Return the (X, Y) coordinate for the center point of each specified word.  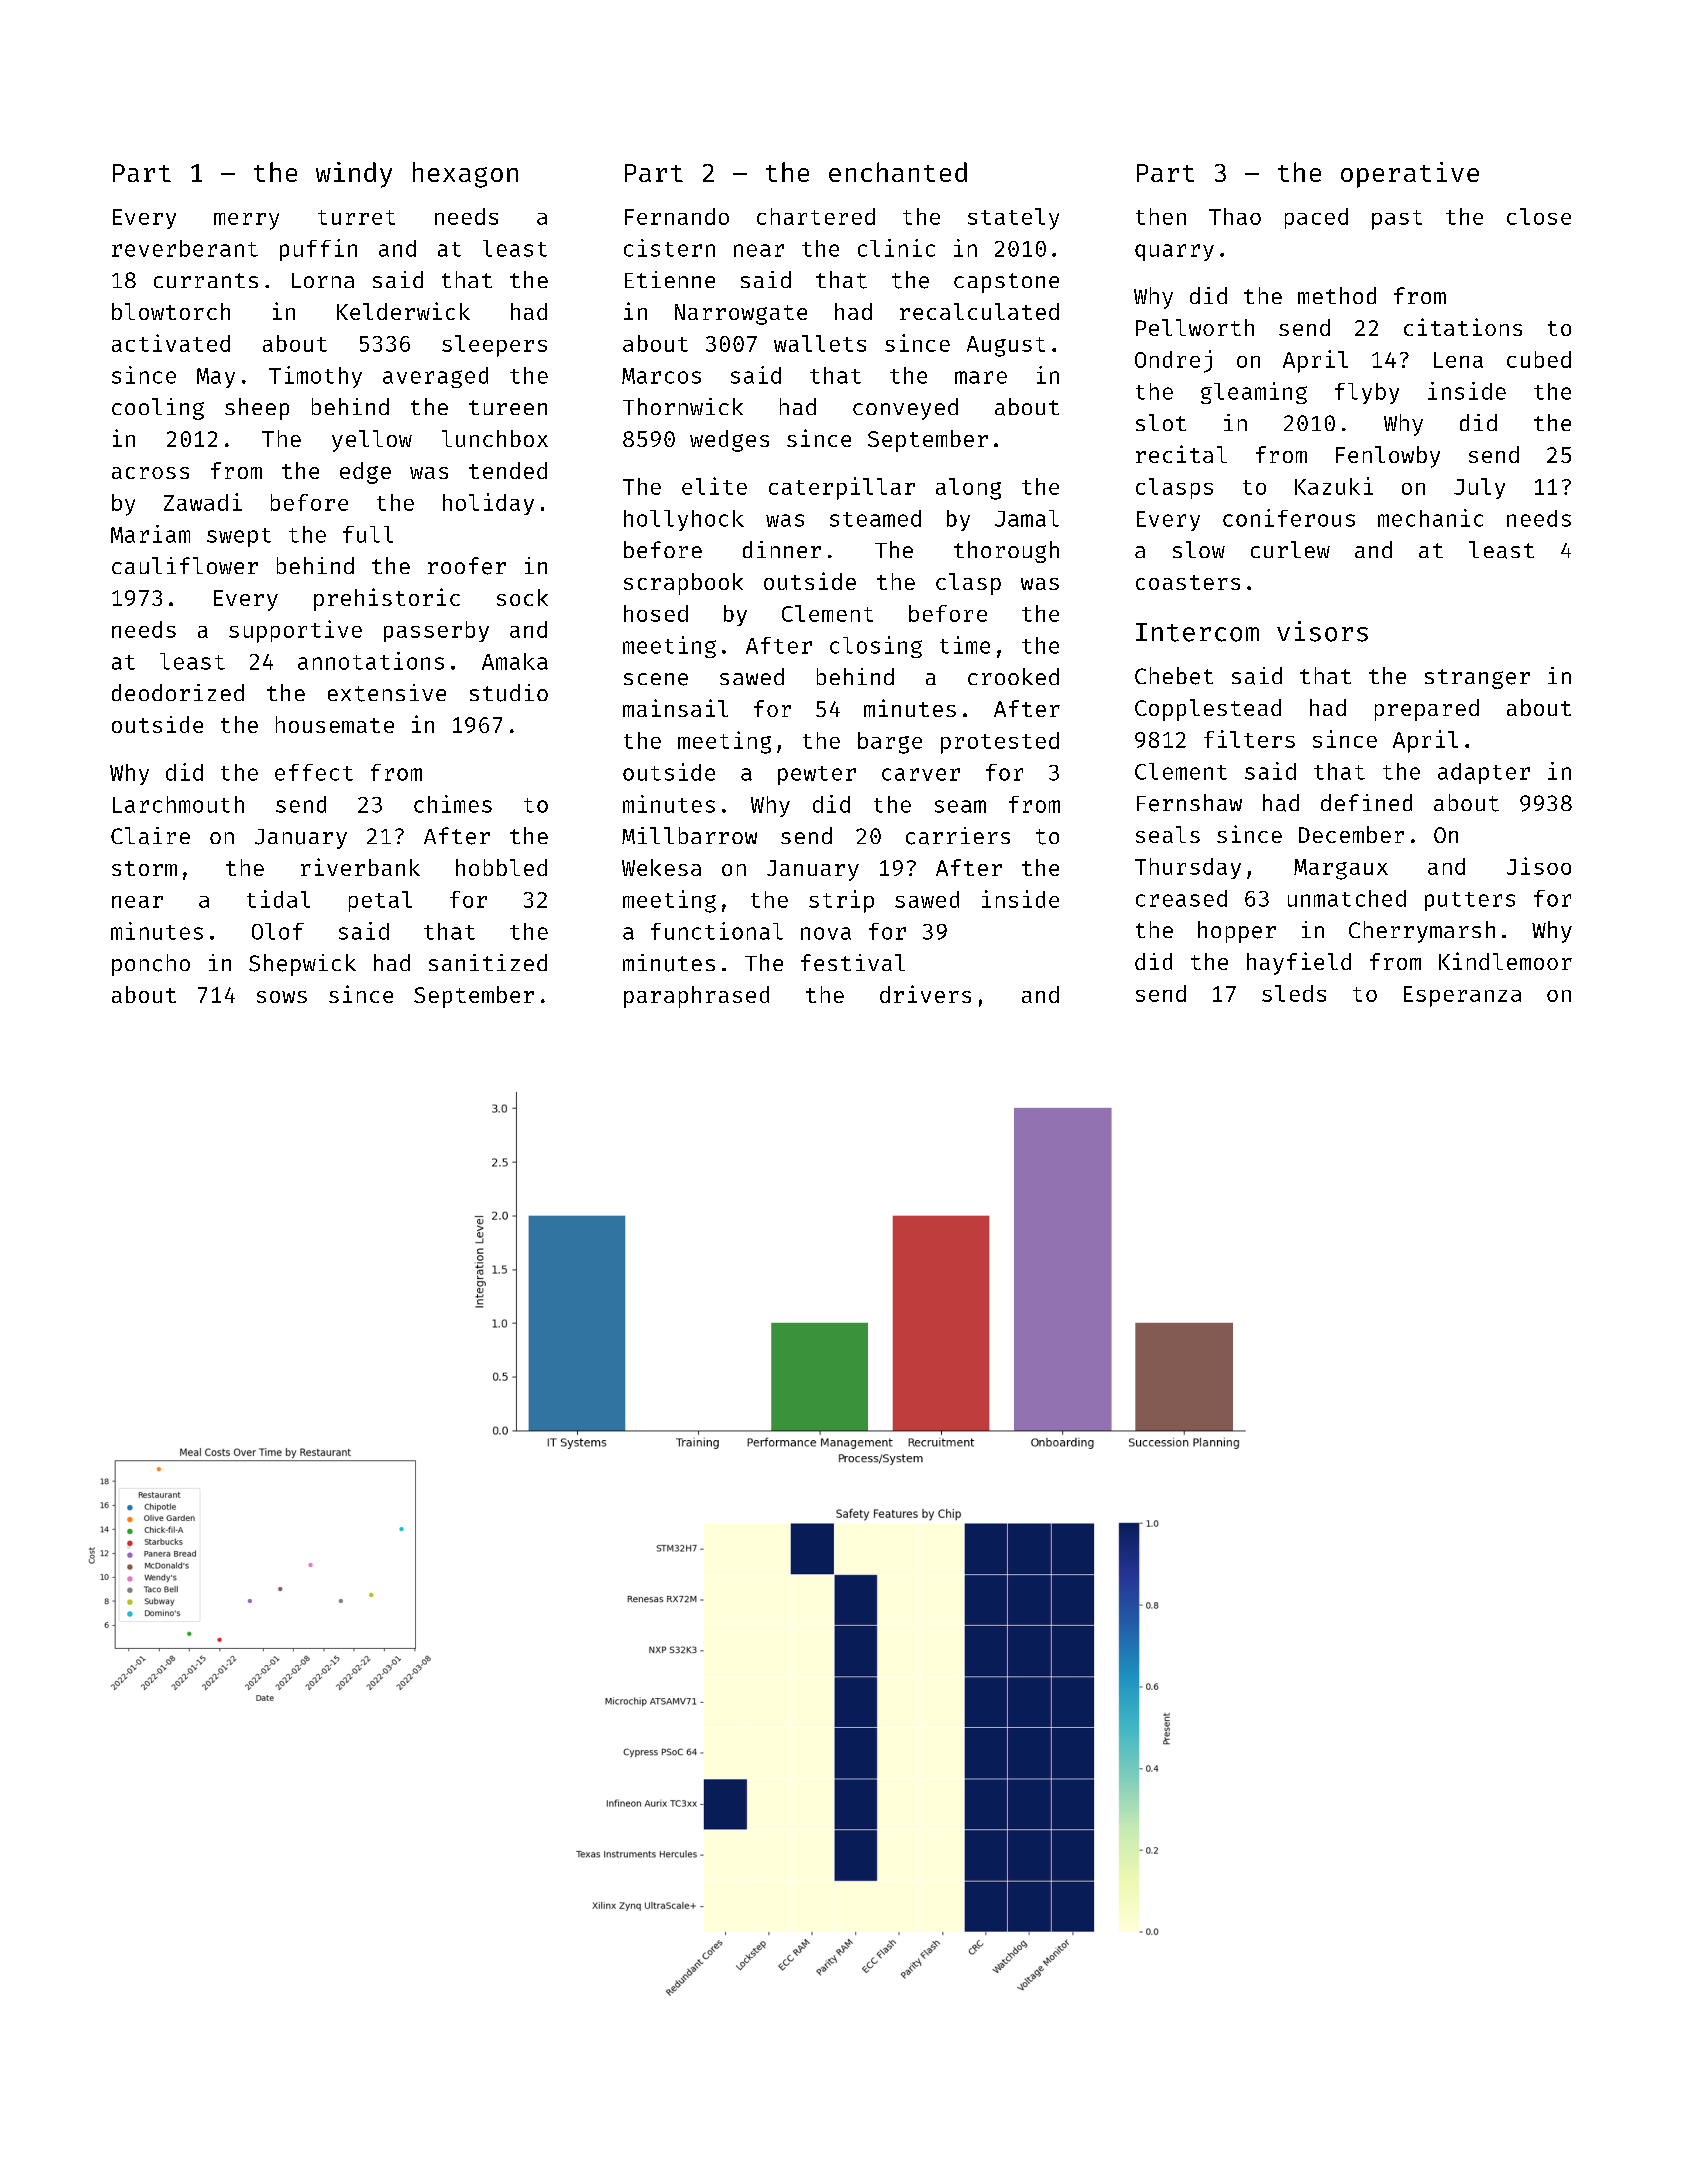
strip (841, 901)
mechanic (1430, 518)
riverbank (360, 867)
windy (354, 175)
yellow (372, 441)
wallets (820, 343)
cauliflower (185, 565)
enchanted (898, 172)
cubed (1539, 359)
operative (1410, 175)
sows (282, 997)
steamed (875, 518)
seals (1168, 834)
